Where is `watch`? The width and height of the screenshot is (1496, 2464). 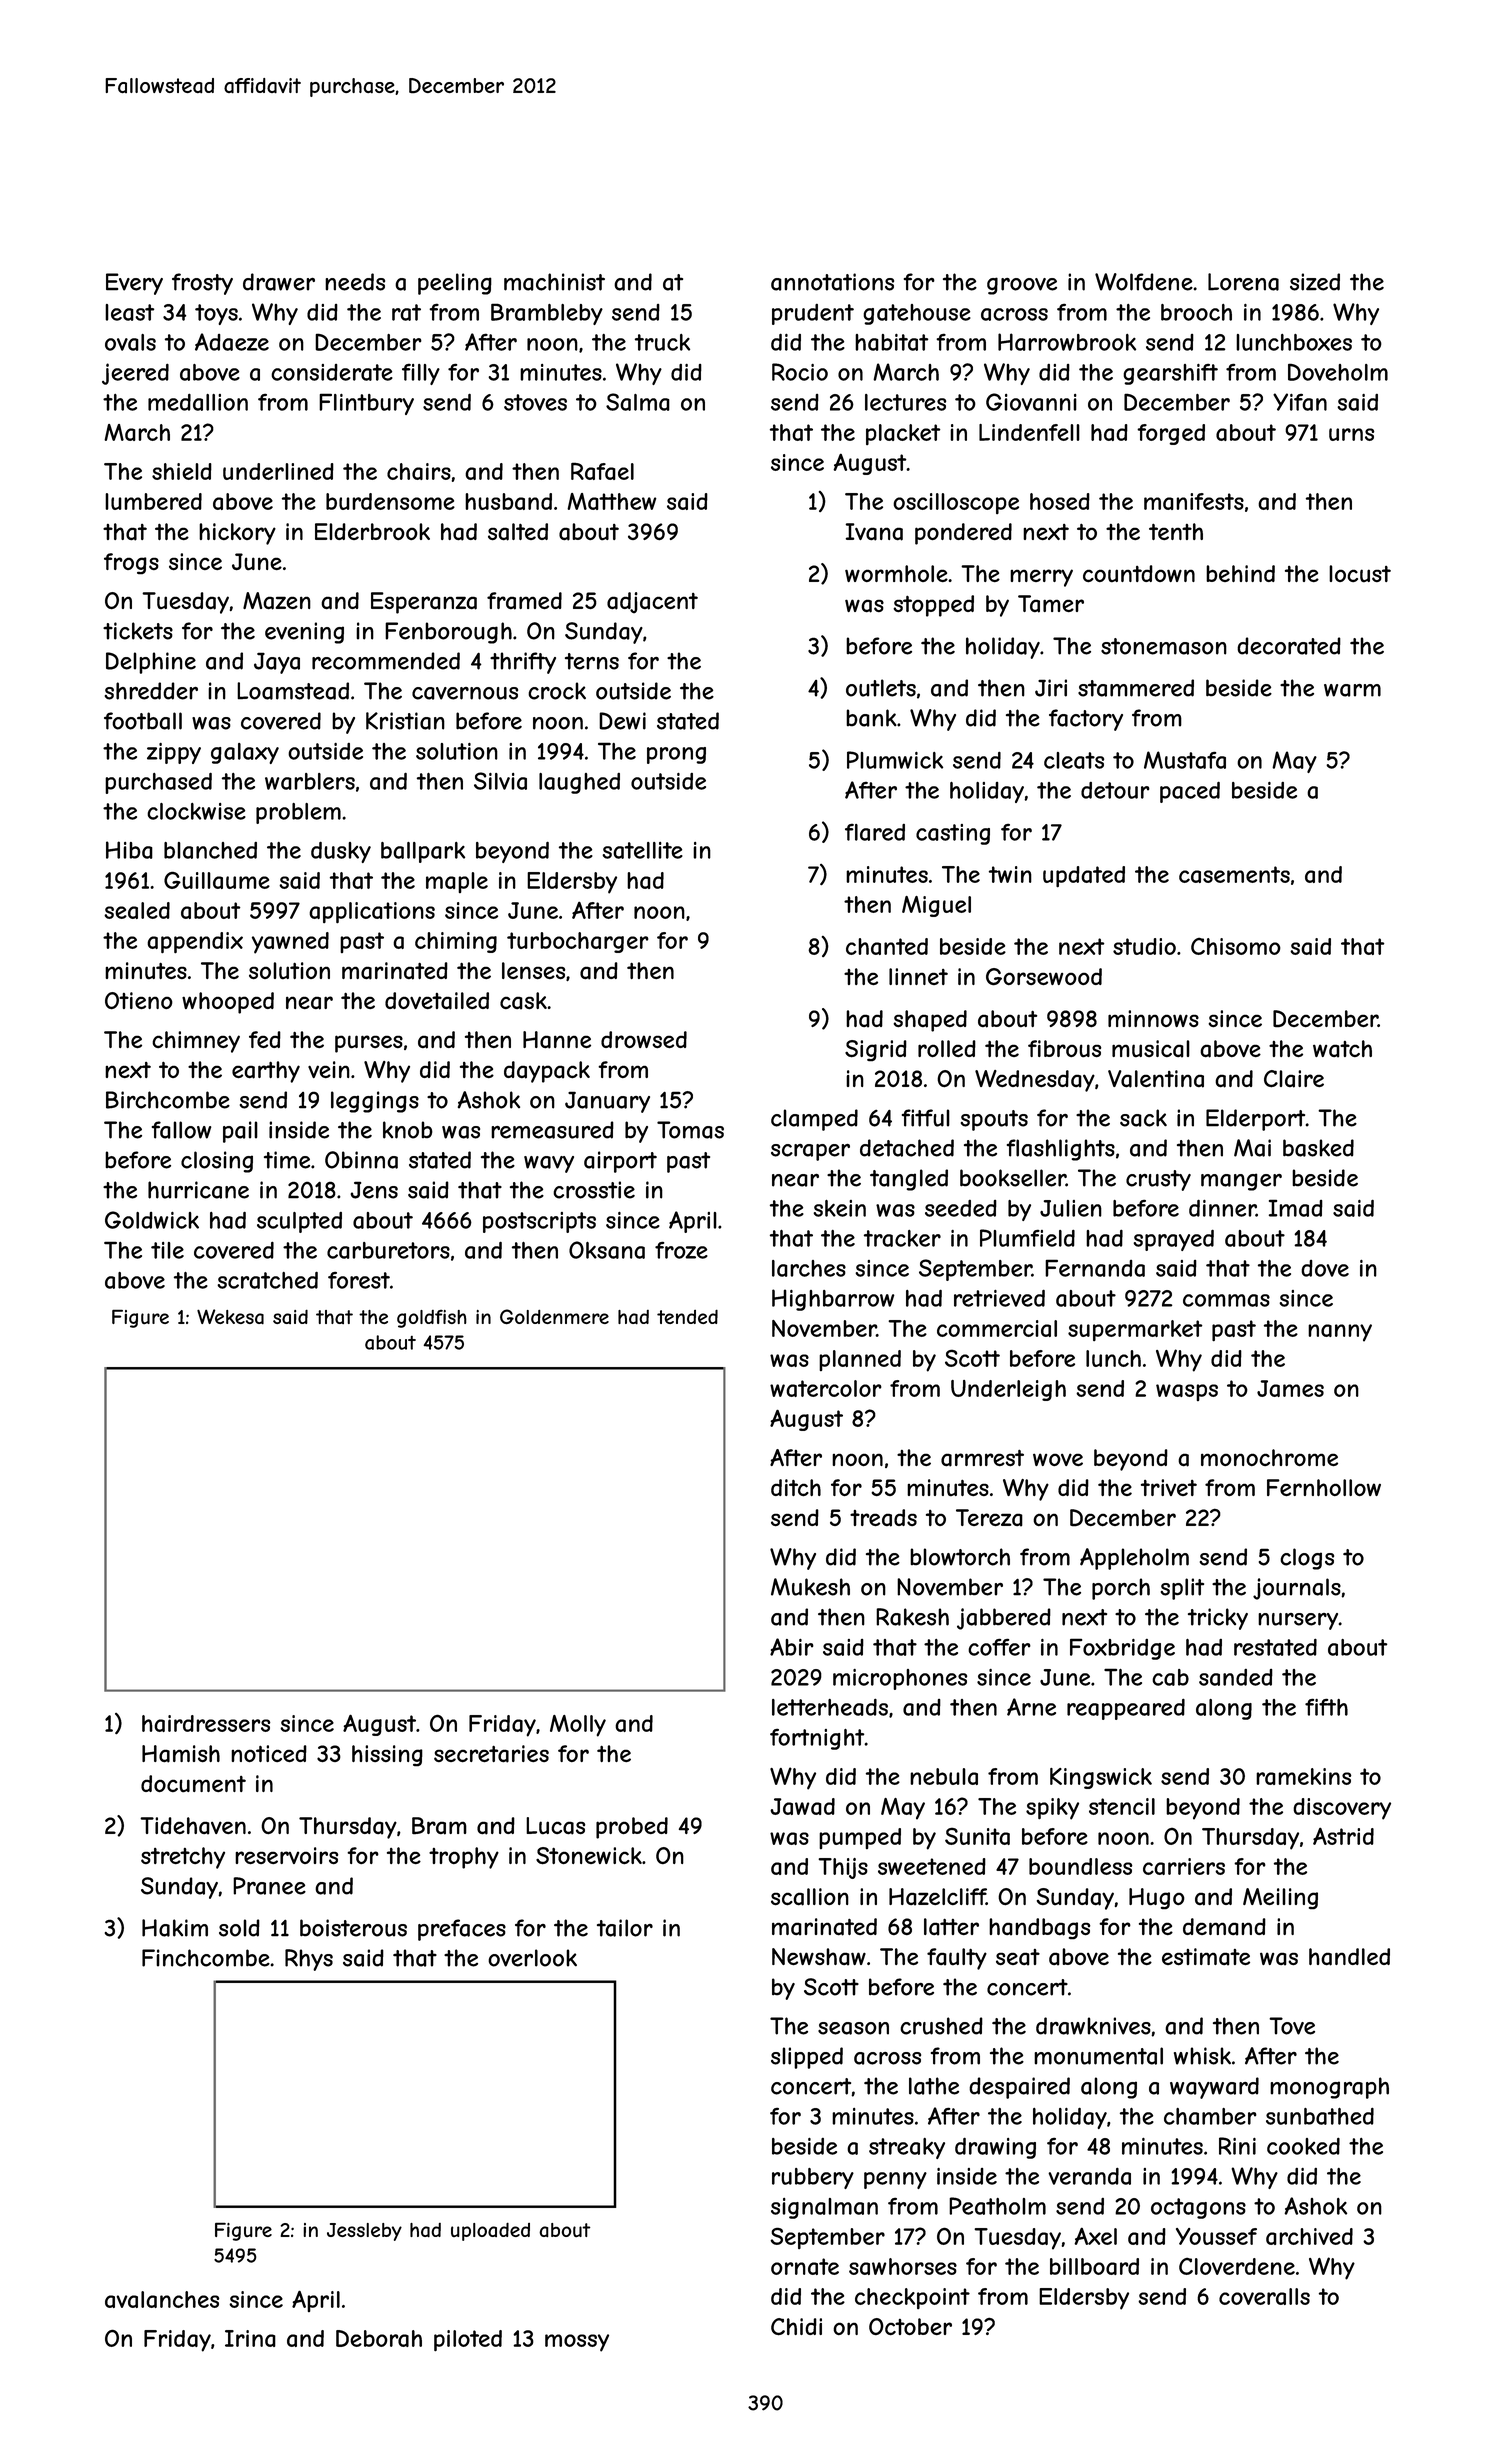
watch is located at coordinates (1342, 1049).
